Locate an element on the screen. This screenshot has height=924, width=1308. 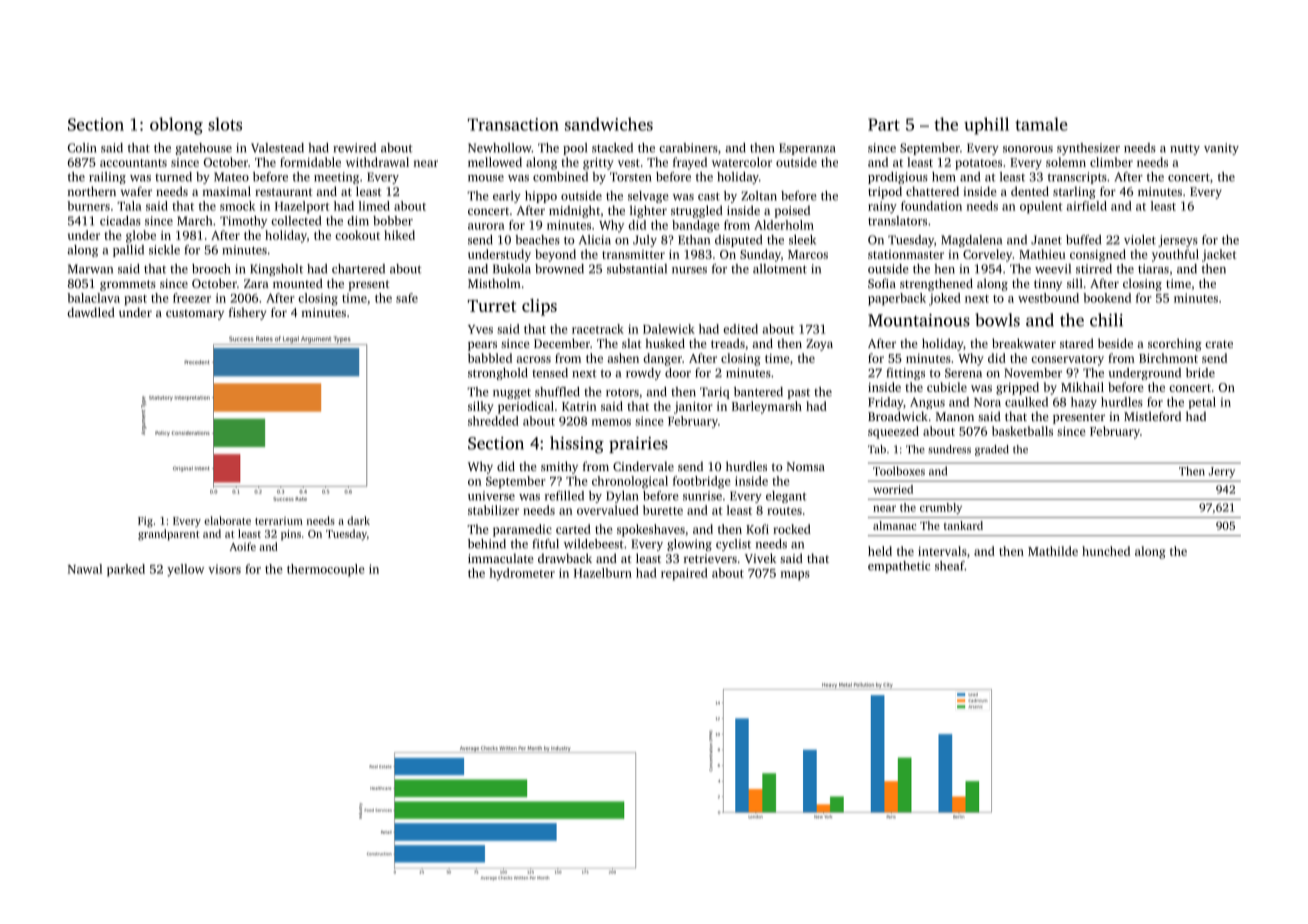
tamale is located at coordinates (1041, 124).
